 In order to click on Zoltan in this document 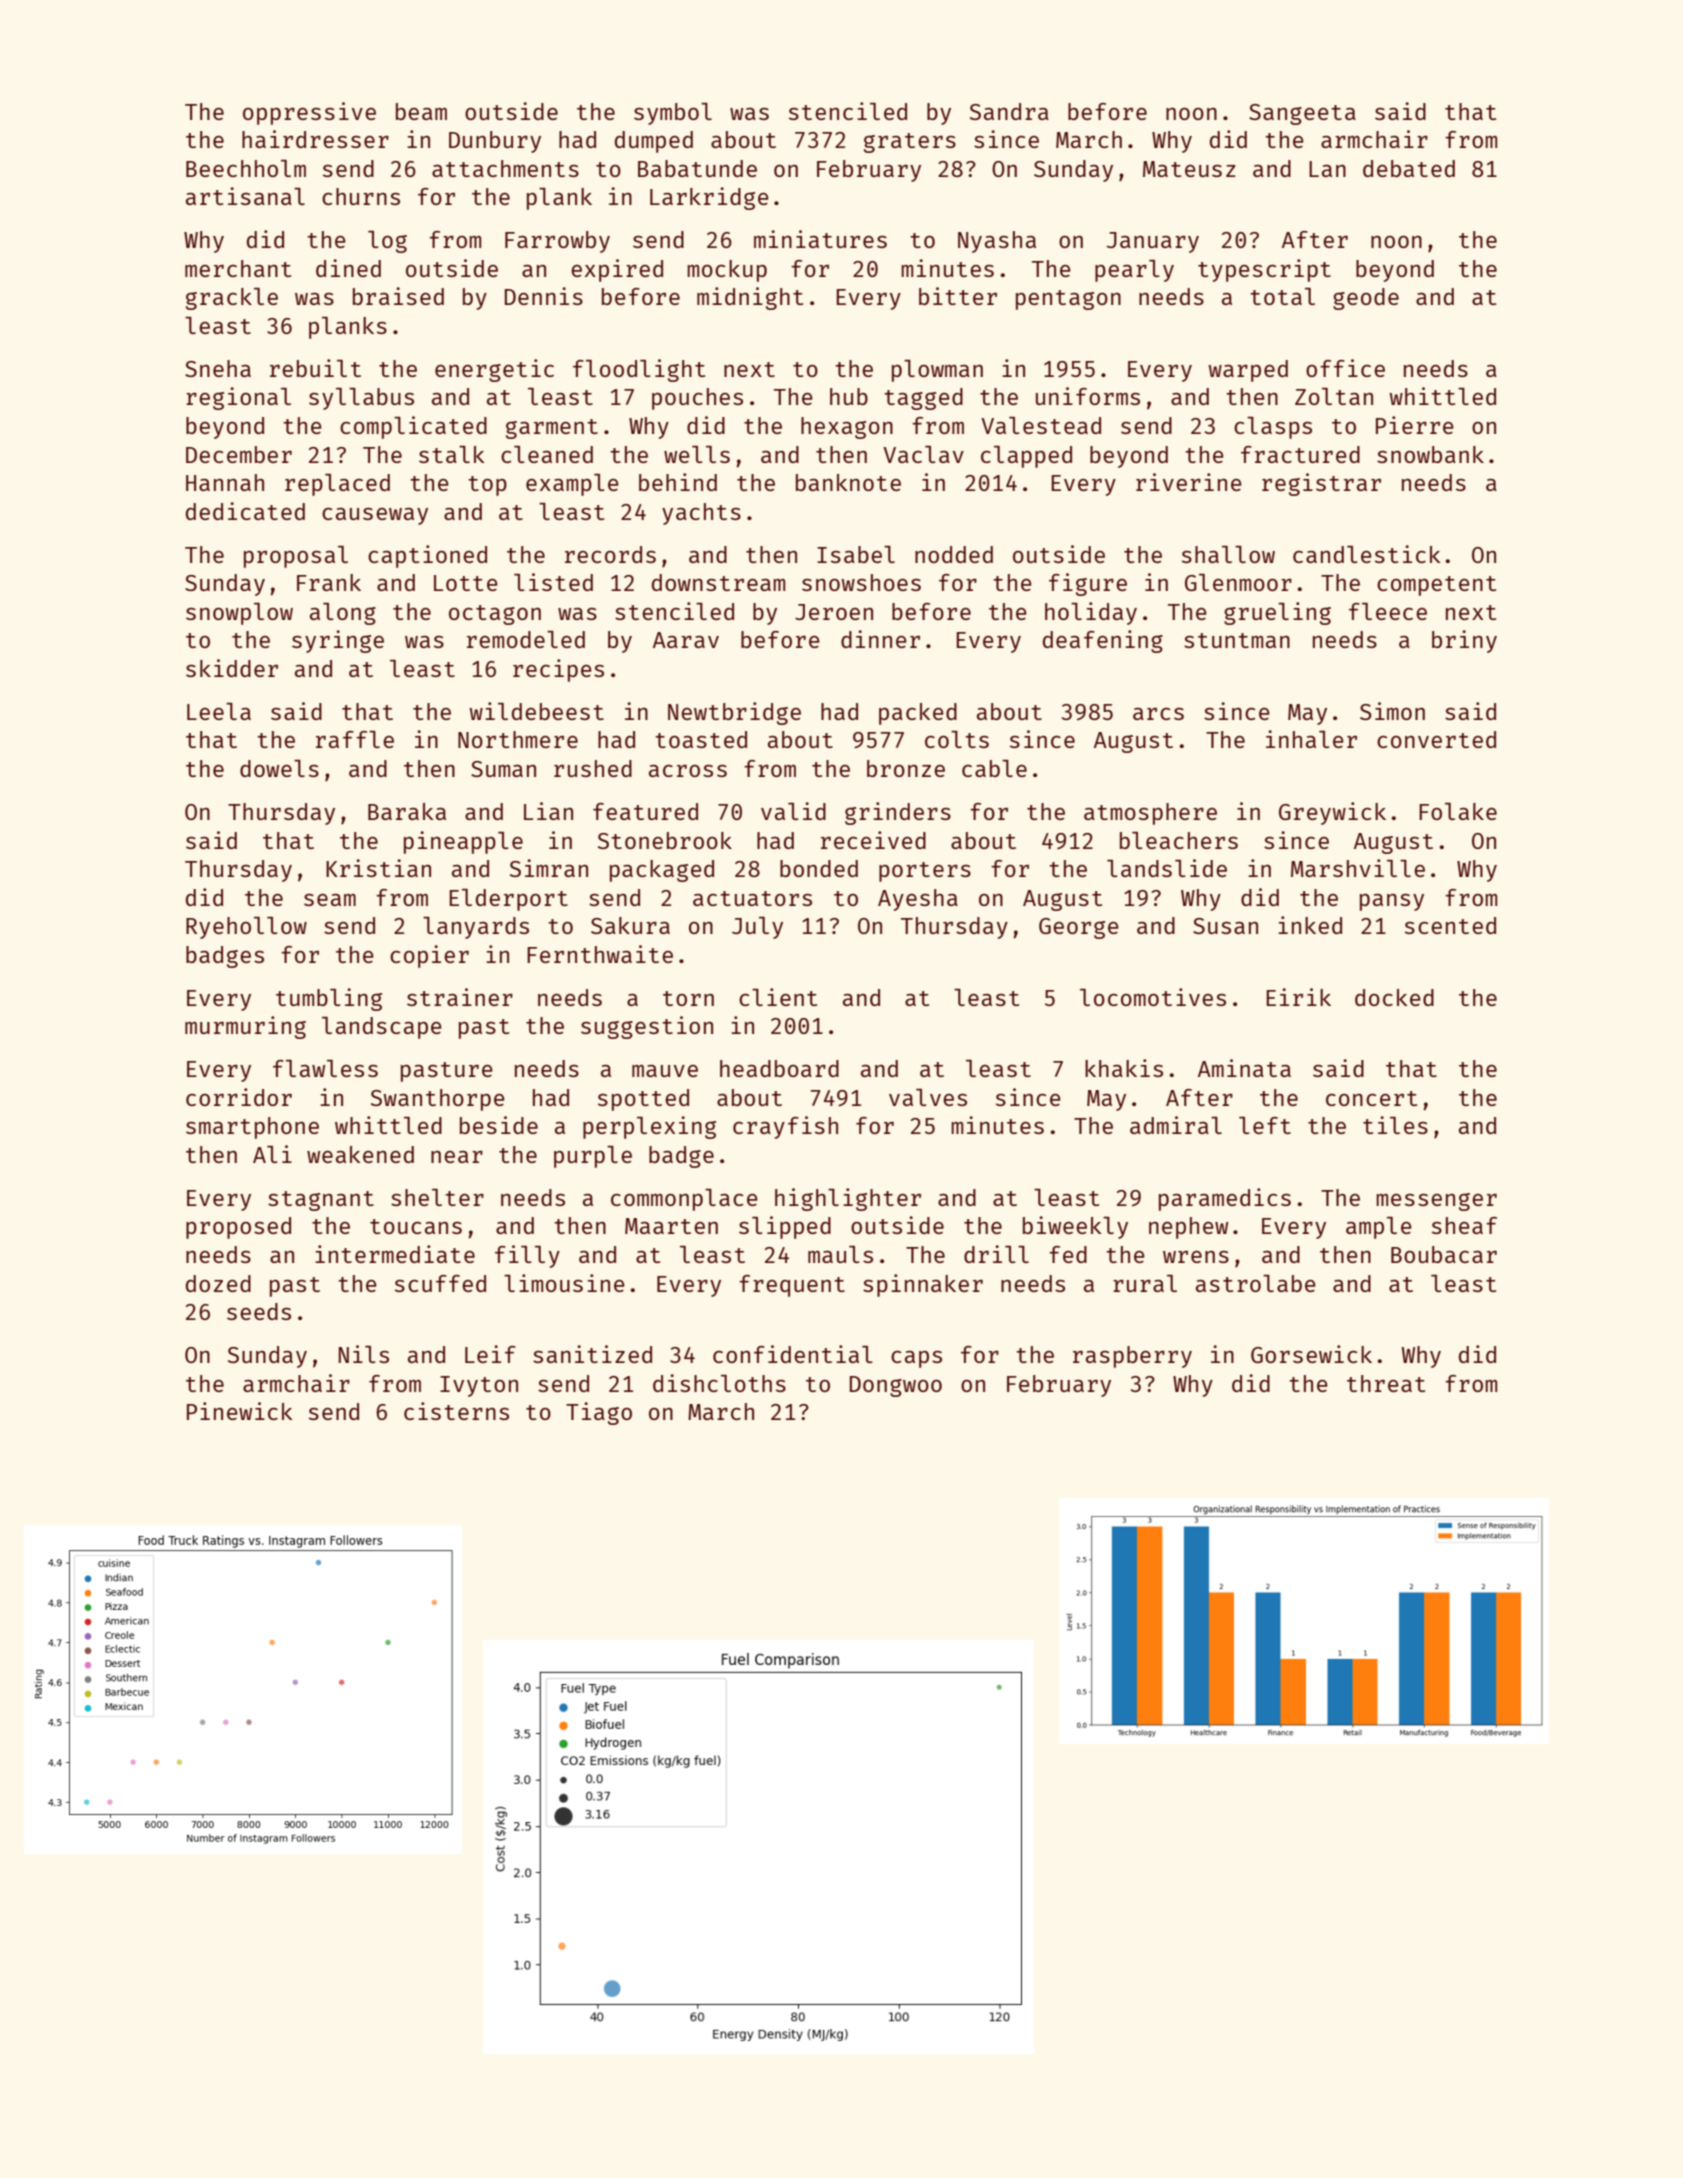, I will do `click(1334, 396)`.
